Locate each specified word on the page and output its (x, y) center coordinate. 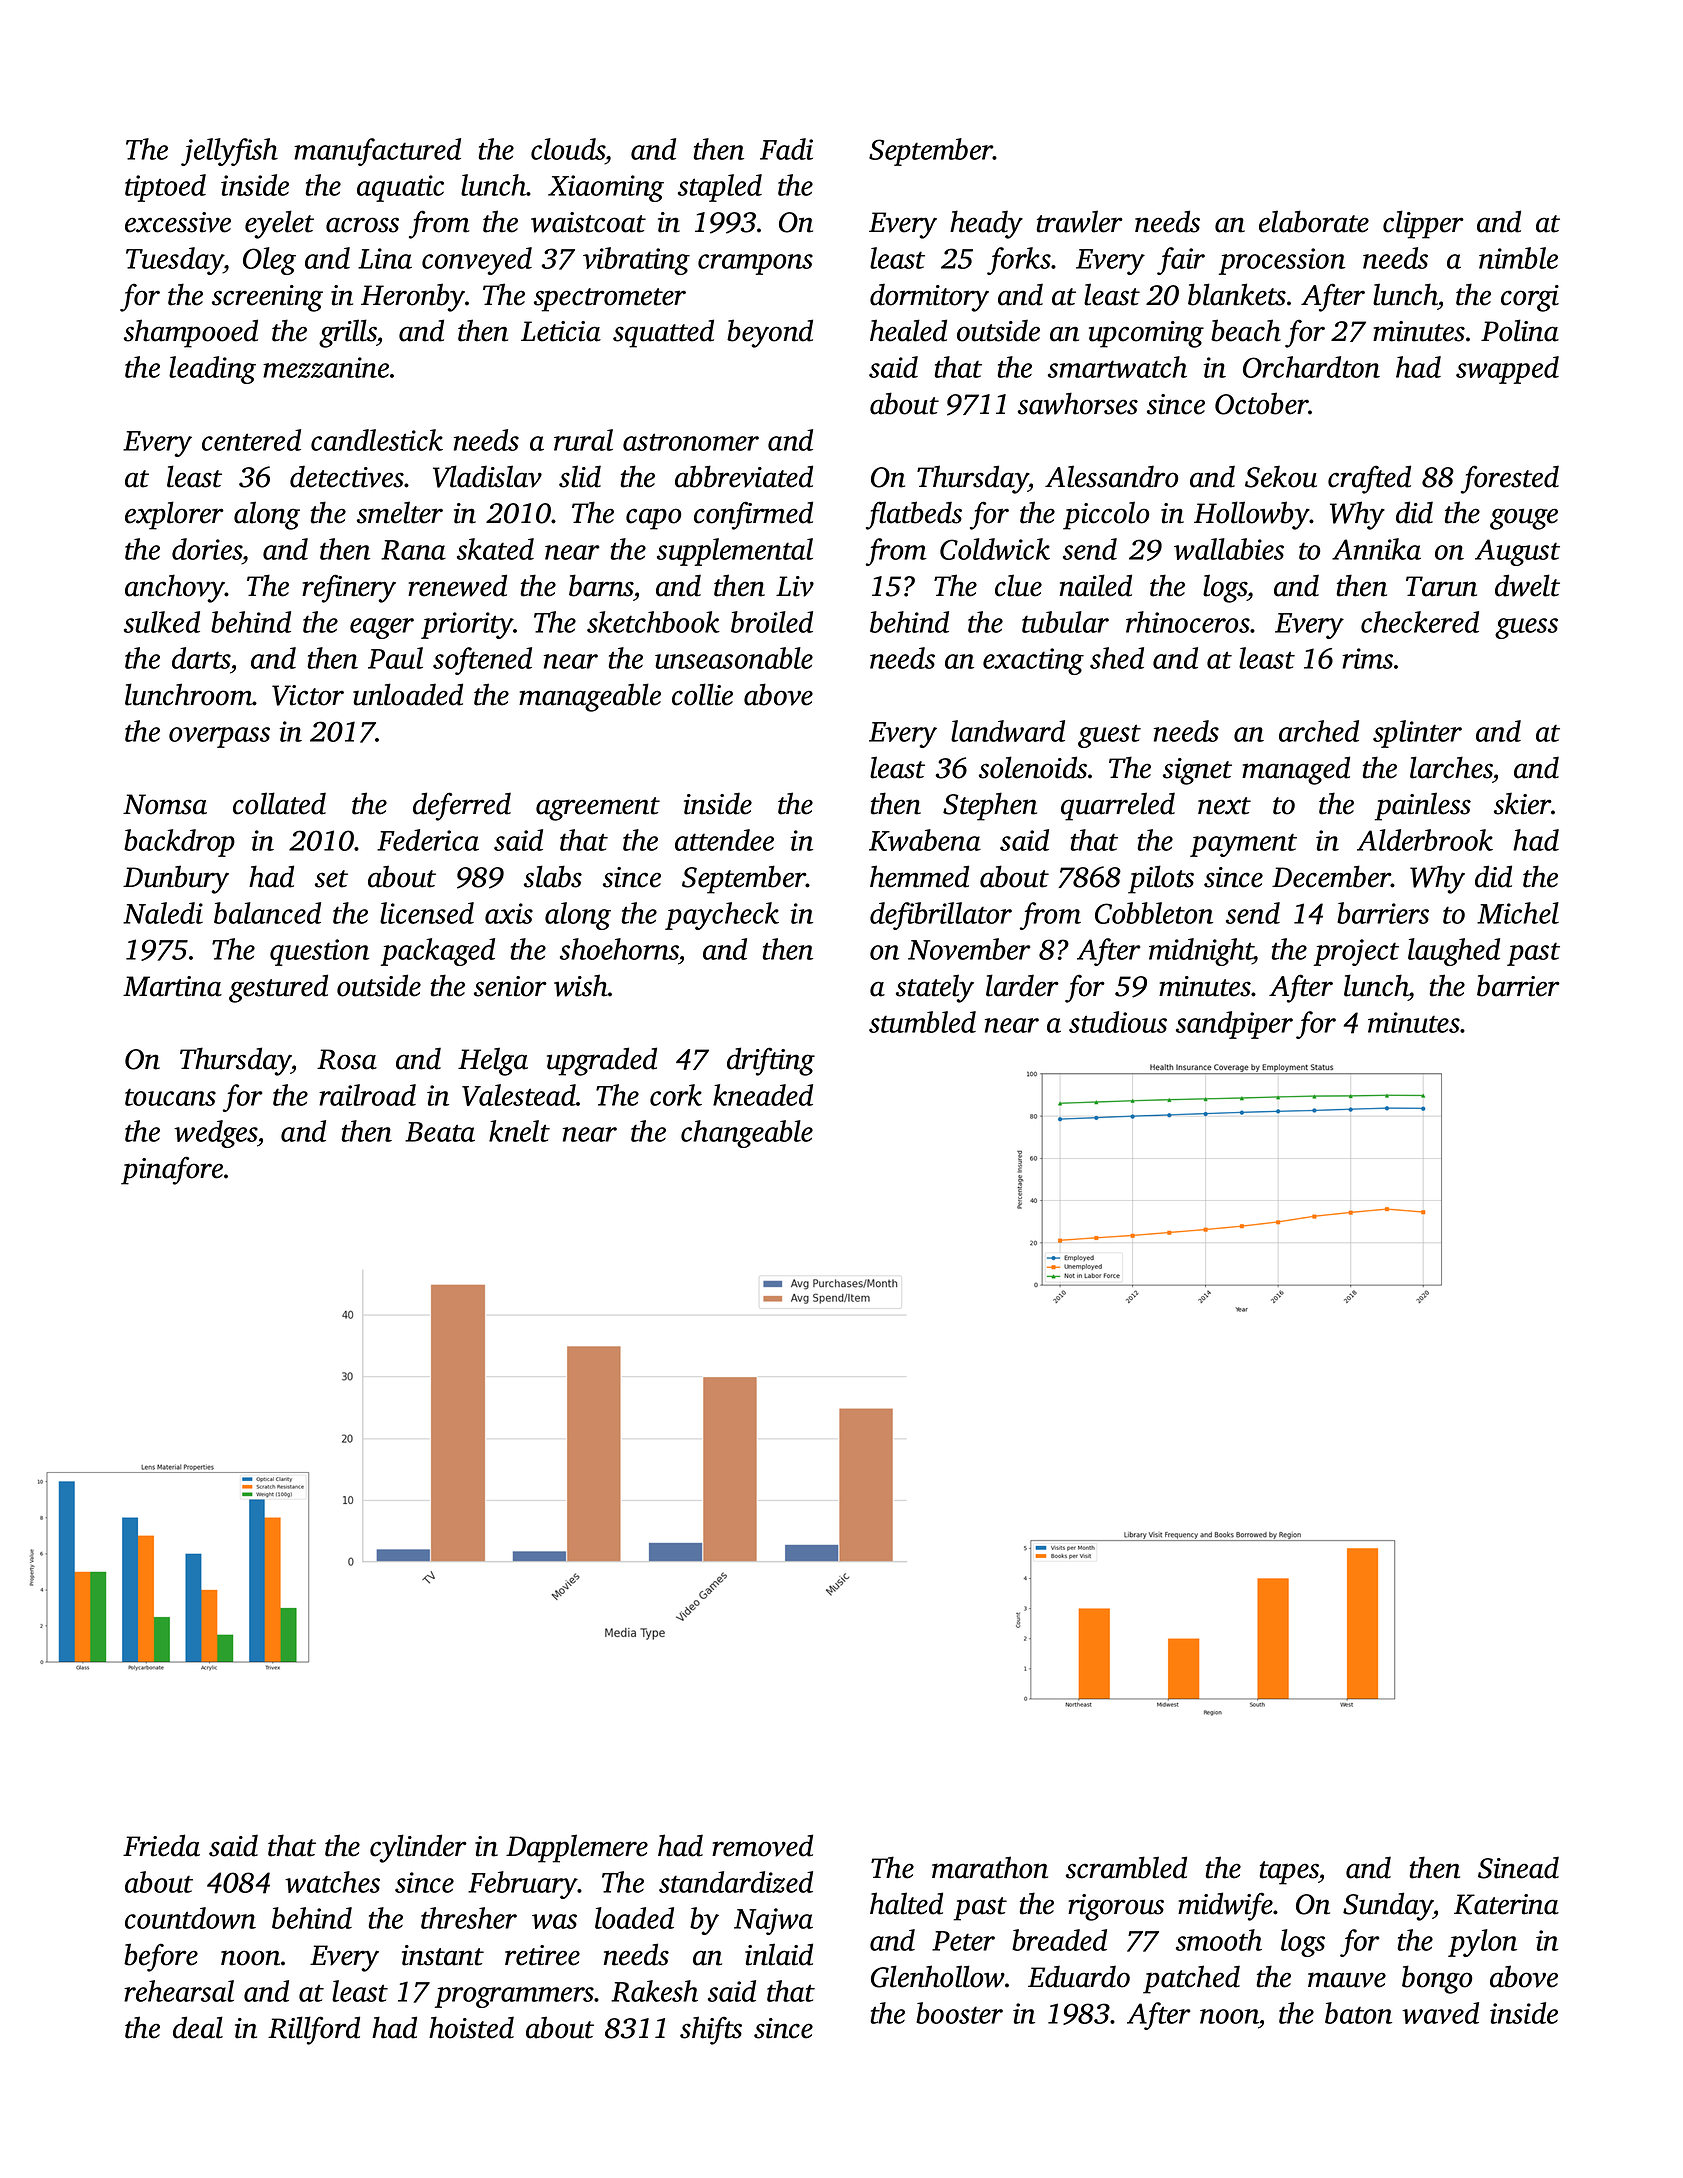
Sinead (1518, 1867)
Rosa (347, 1059)
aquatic (400, 188)
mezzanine (326, 367)
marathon (990, 1867)
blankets (1237, 294)
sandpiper (1234, 1025)
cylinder (418, 1848)
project (1356, 952)
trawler (1079, 221)
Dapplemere (577, 1848)
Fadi (786, 149)
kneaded (763, 1095)
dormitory (929, 297)
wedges (216, 1134)
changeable (747, 1134)
